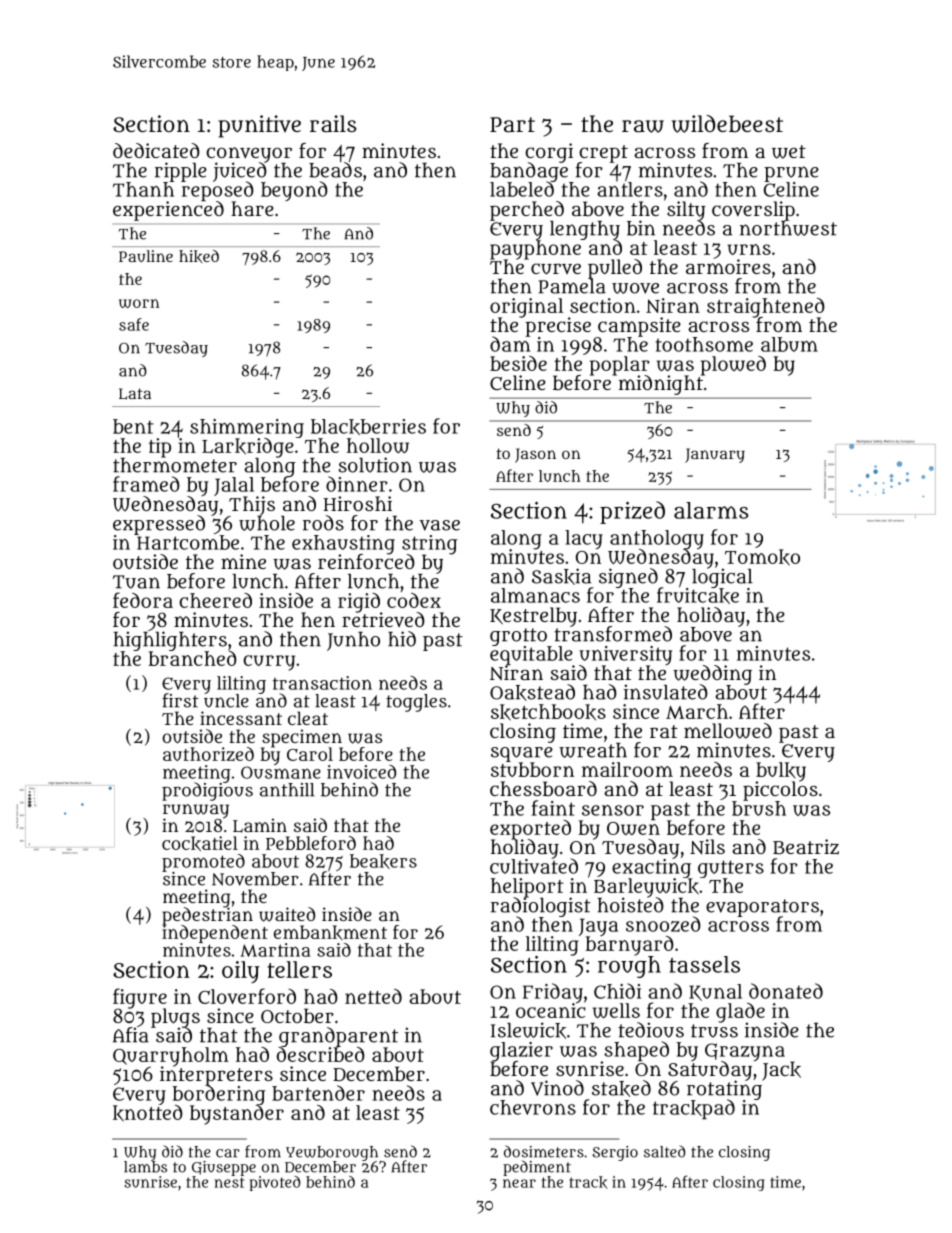 This document has height=1233, width=952. What do you see at coordinates (657, 539) in the document?
I see `anthology` at bounding box center [657, 539].
